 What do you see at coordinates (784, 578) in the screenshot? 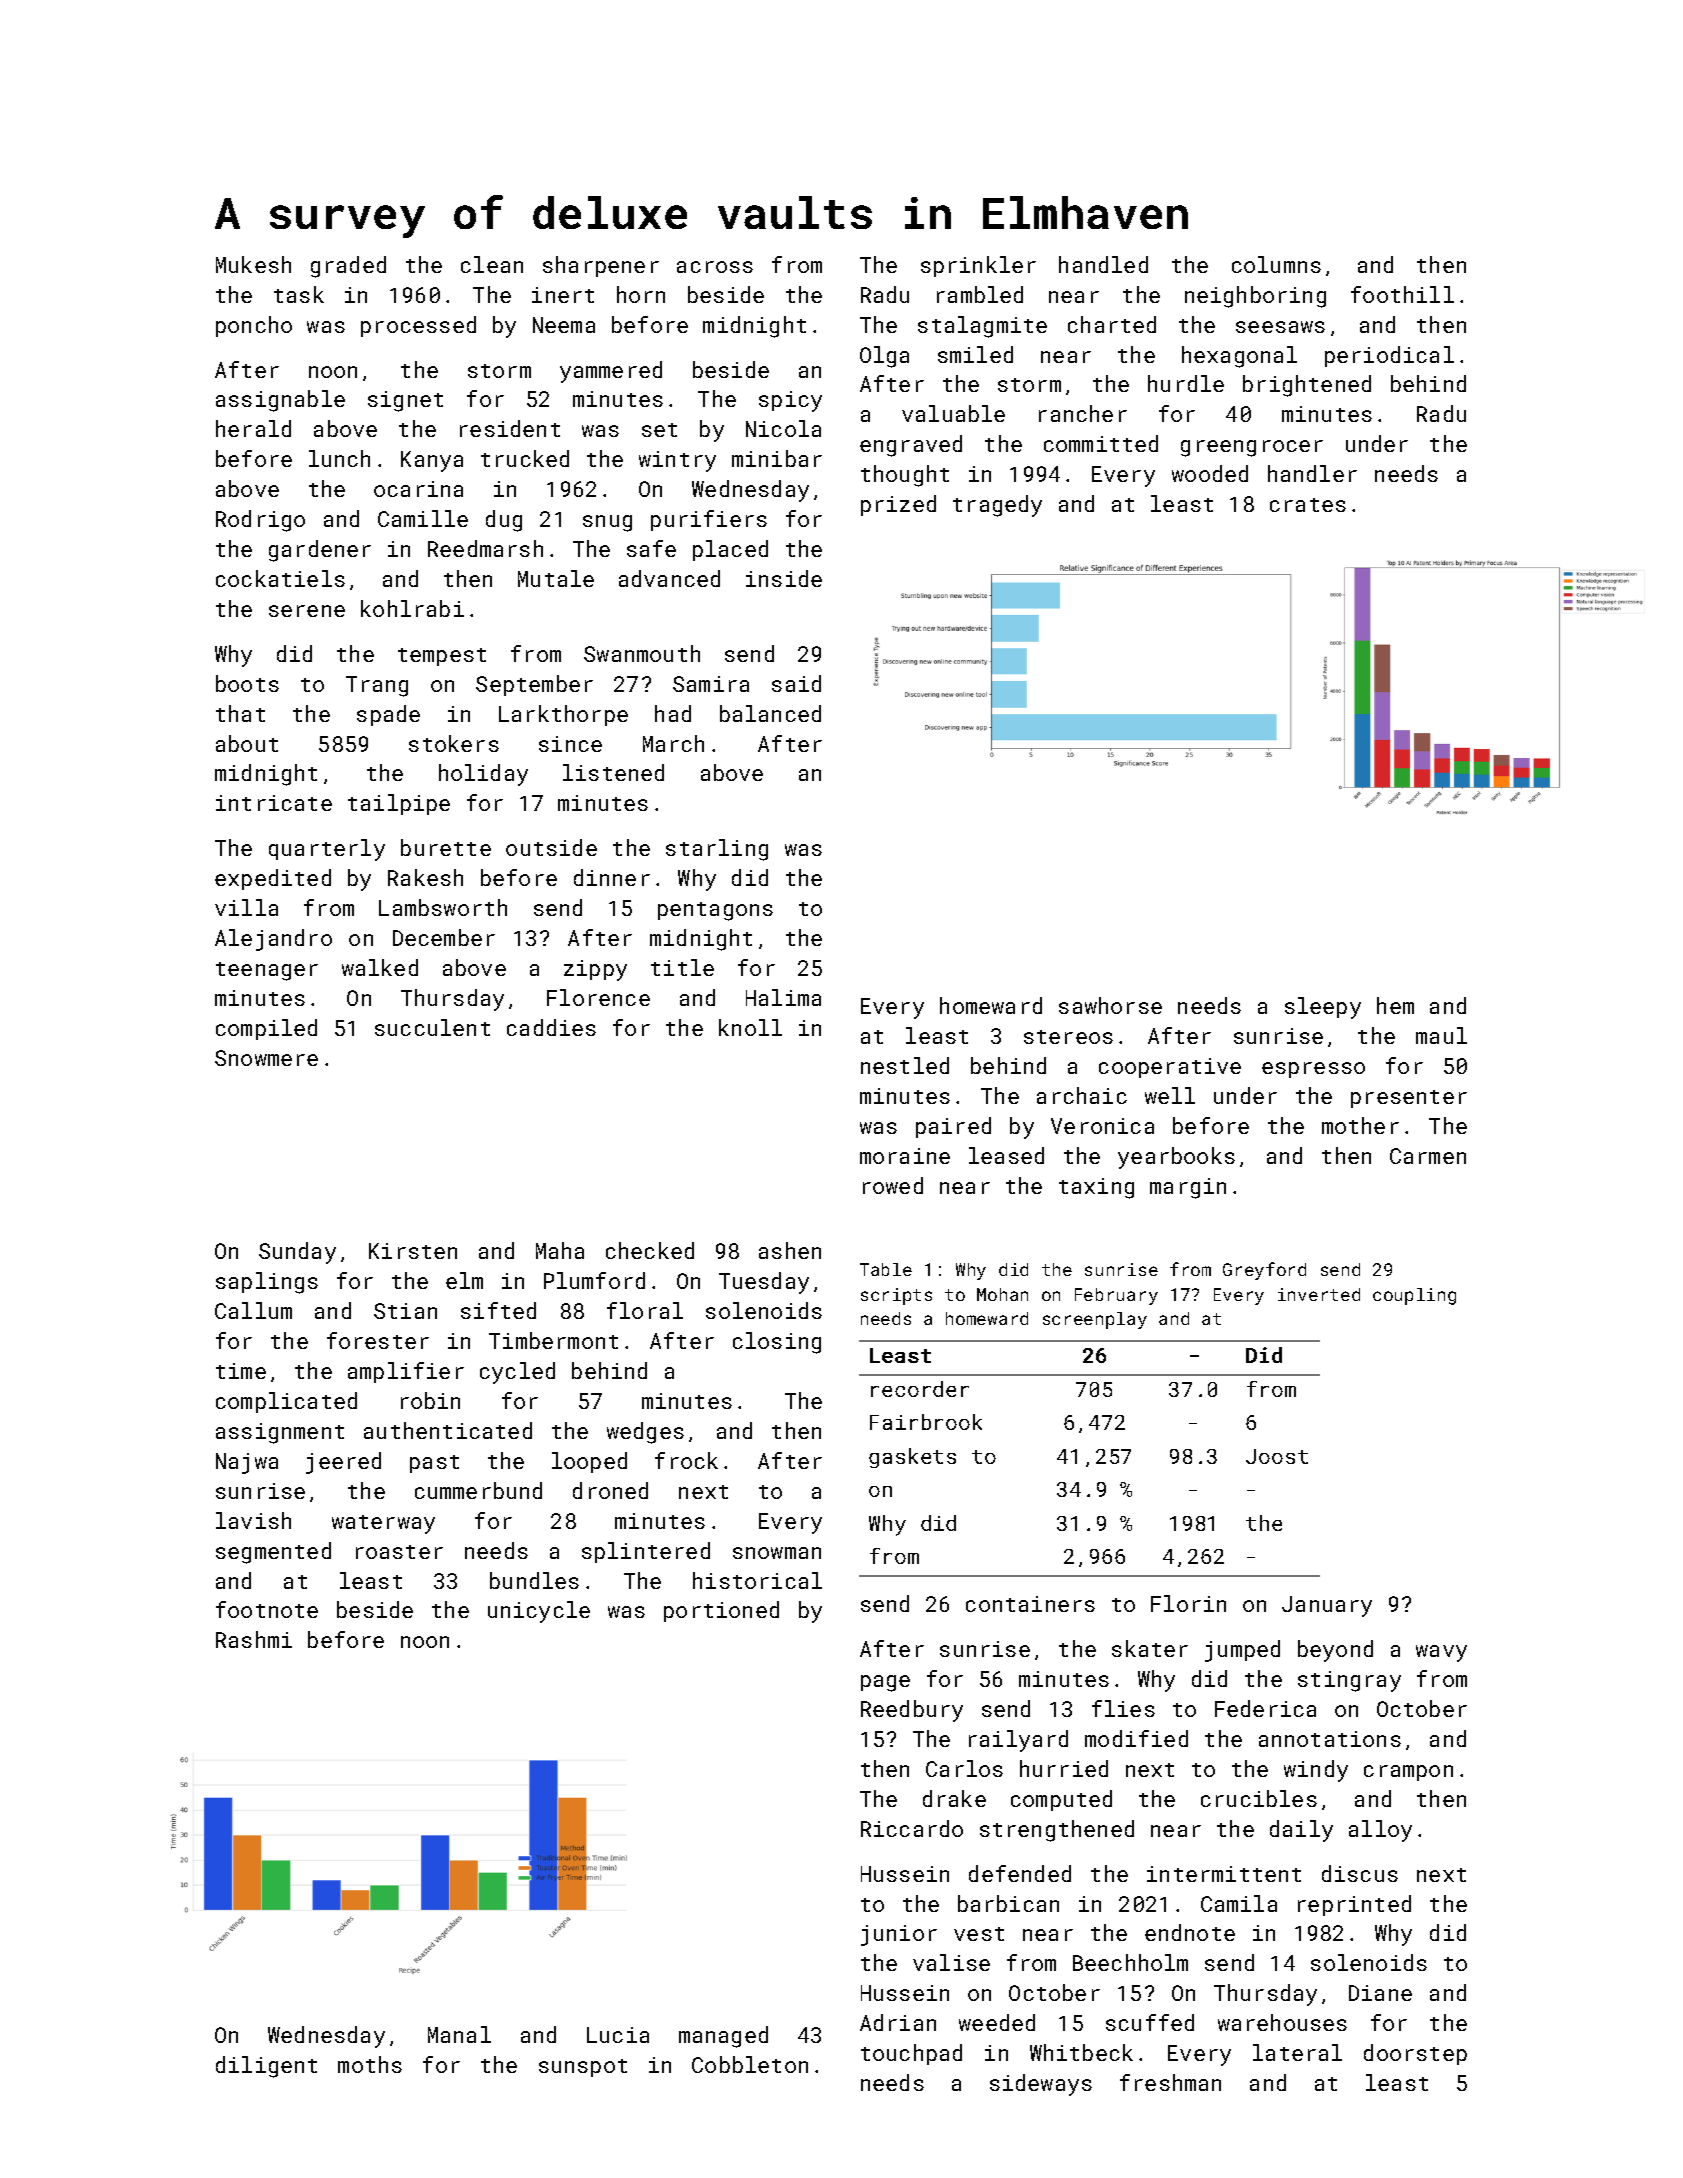
I see `inside` at bounding box center [784, 578].
